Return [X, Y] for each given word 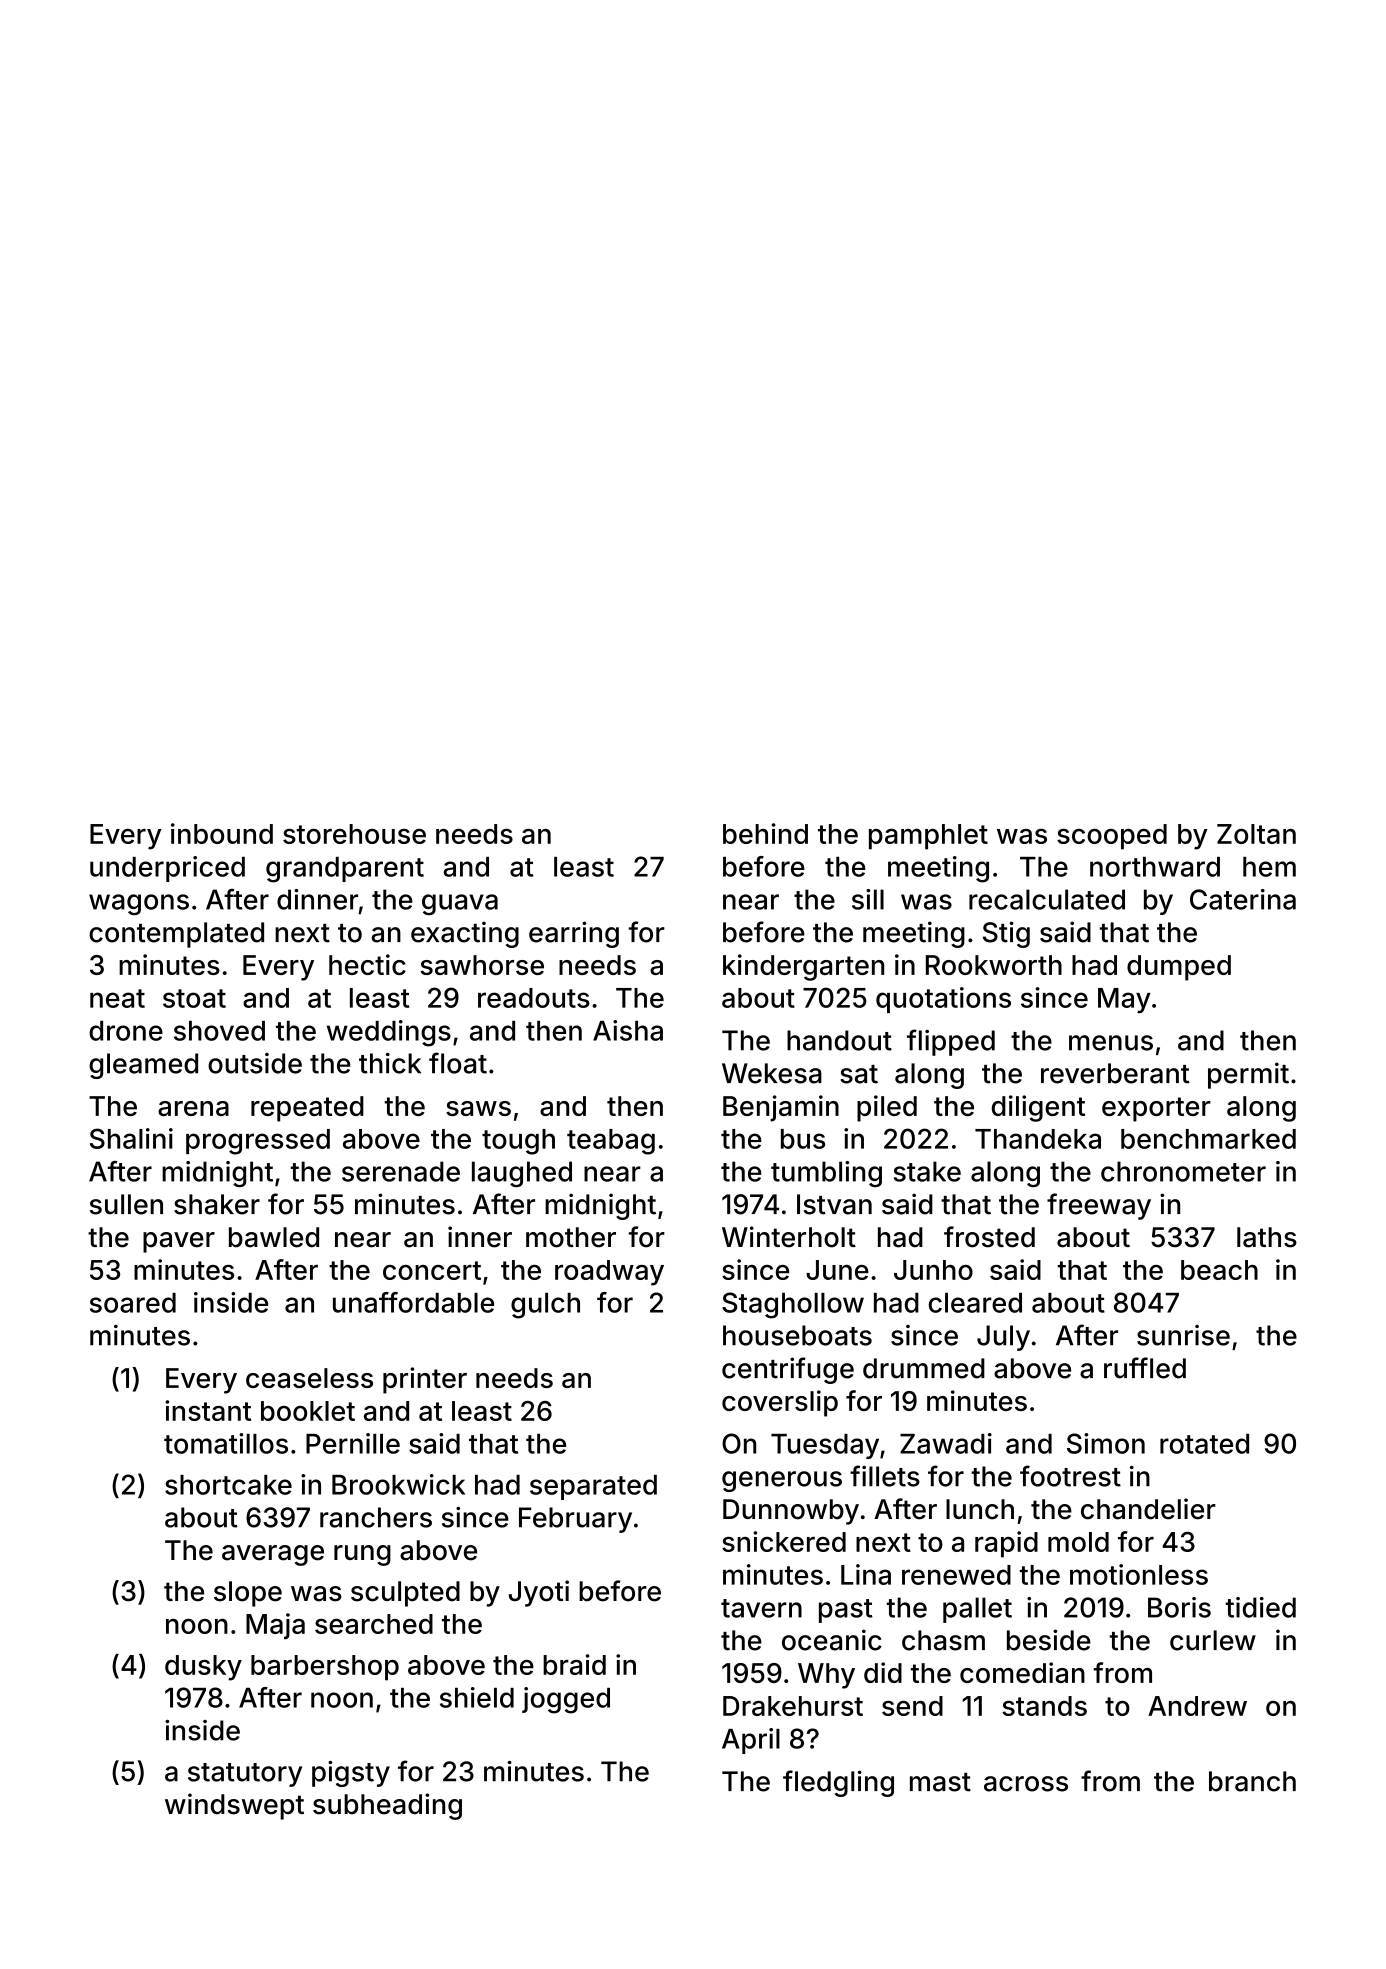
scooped [1112, 837]
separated [593, 1487]
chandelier [1148, 1509]
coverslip [780, 1403]
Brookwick [398, 1484]
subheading [387, 1806]
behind [765, 833]
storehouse [354, 834]
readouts [534, 998]
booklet [308, 1411]
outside [255, 1063]
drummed [924, 1368]
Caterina [1243, 899]
